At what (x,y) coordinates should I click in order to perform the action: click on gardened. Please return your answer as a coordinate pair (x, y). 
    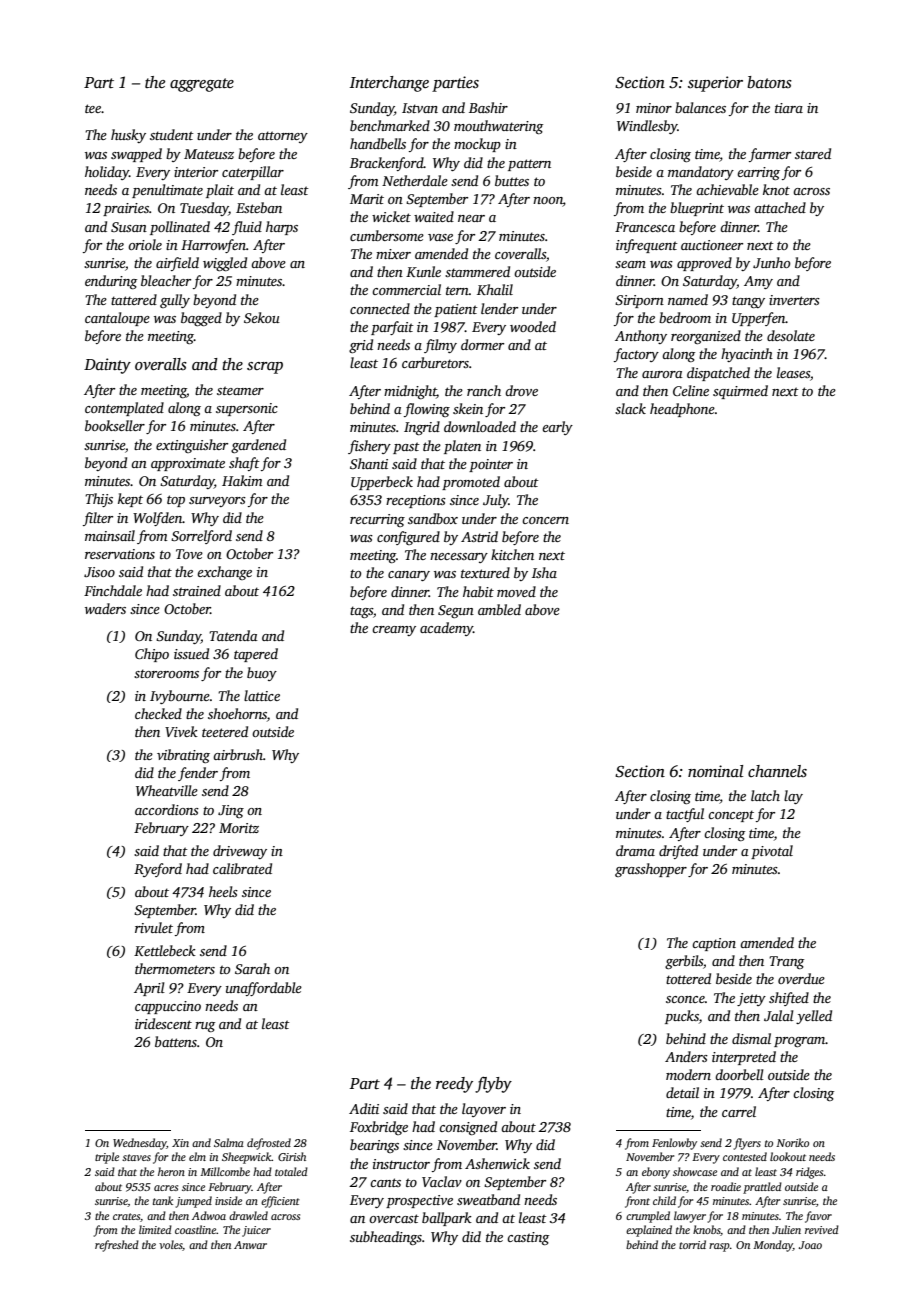
    Looking at the image, I should click on (258, 446).
